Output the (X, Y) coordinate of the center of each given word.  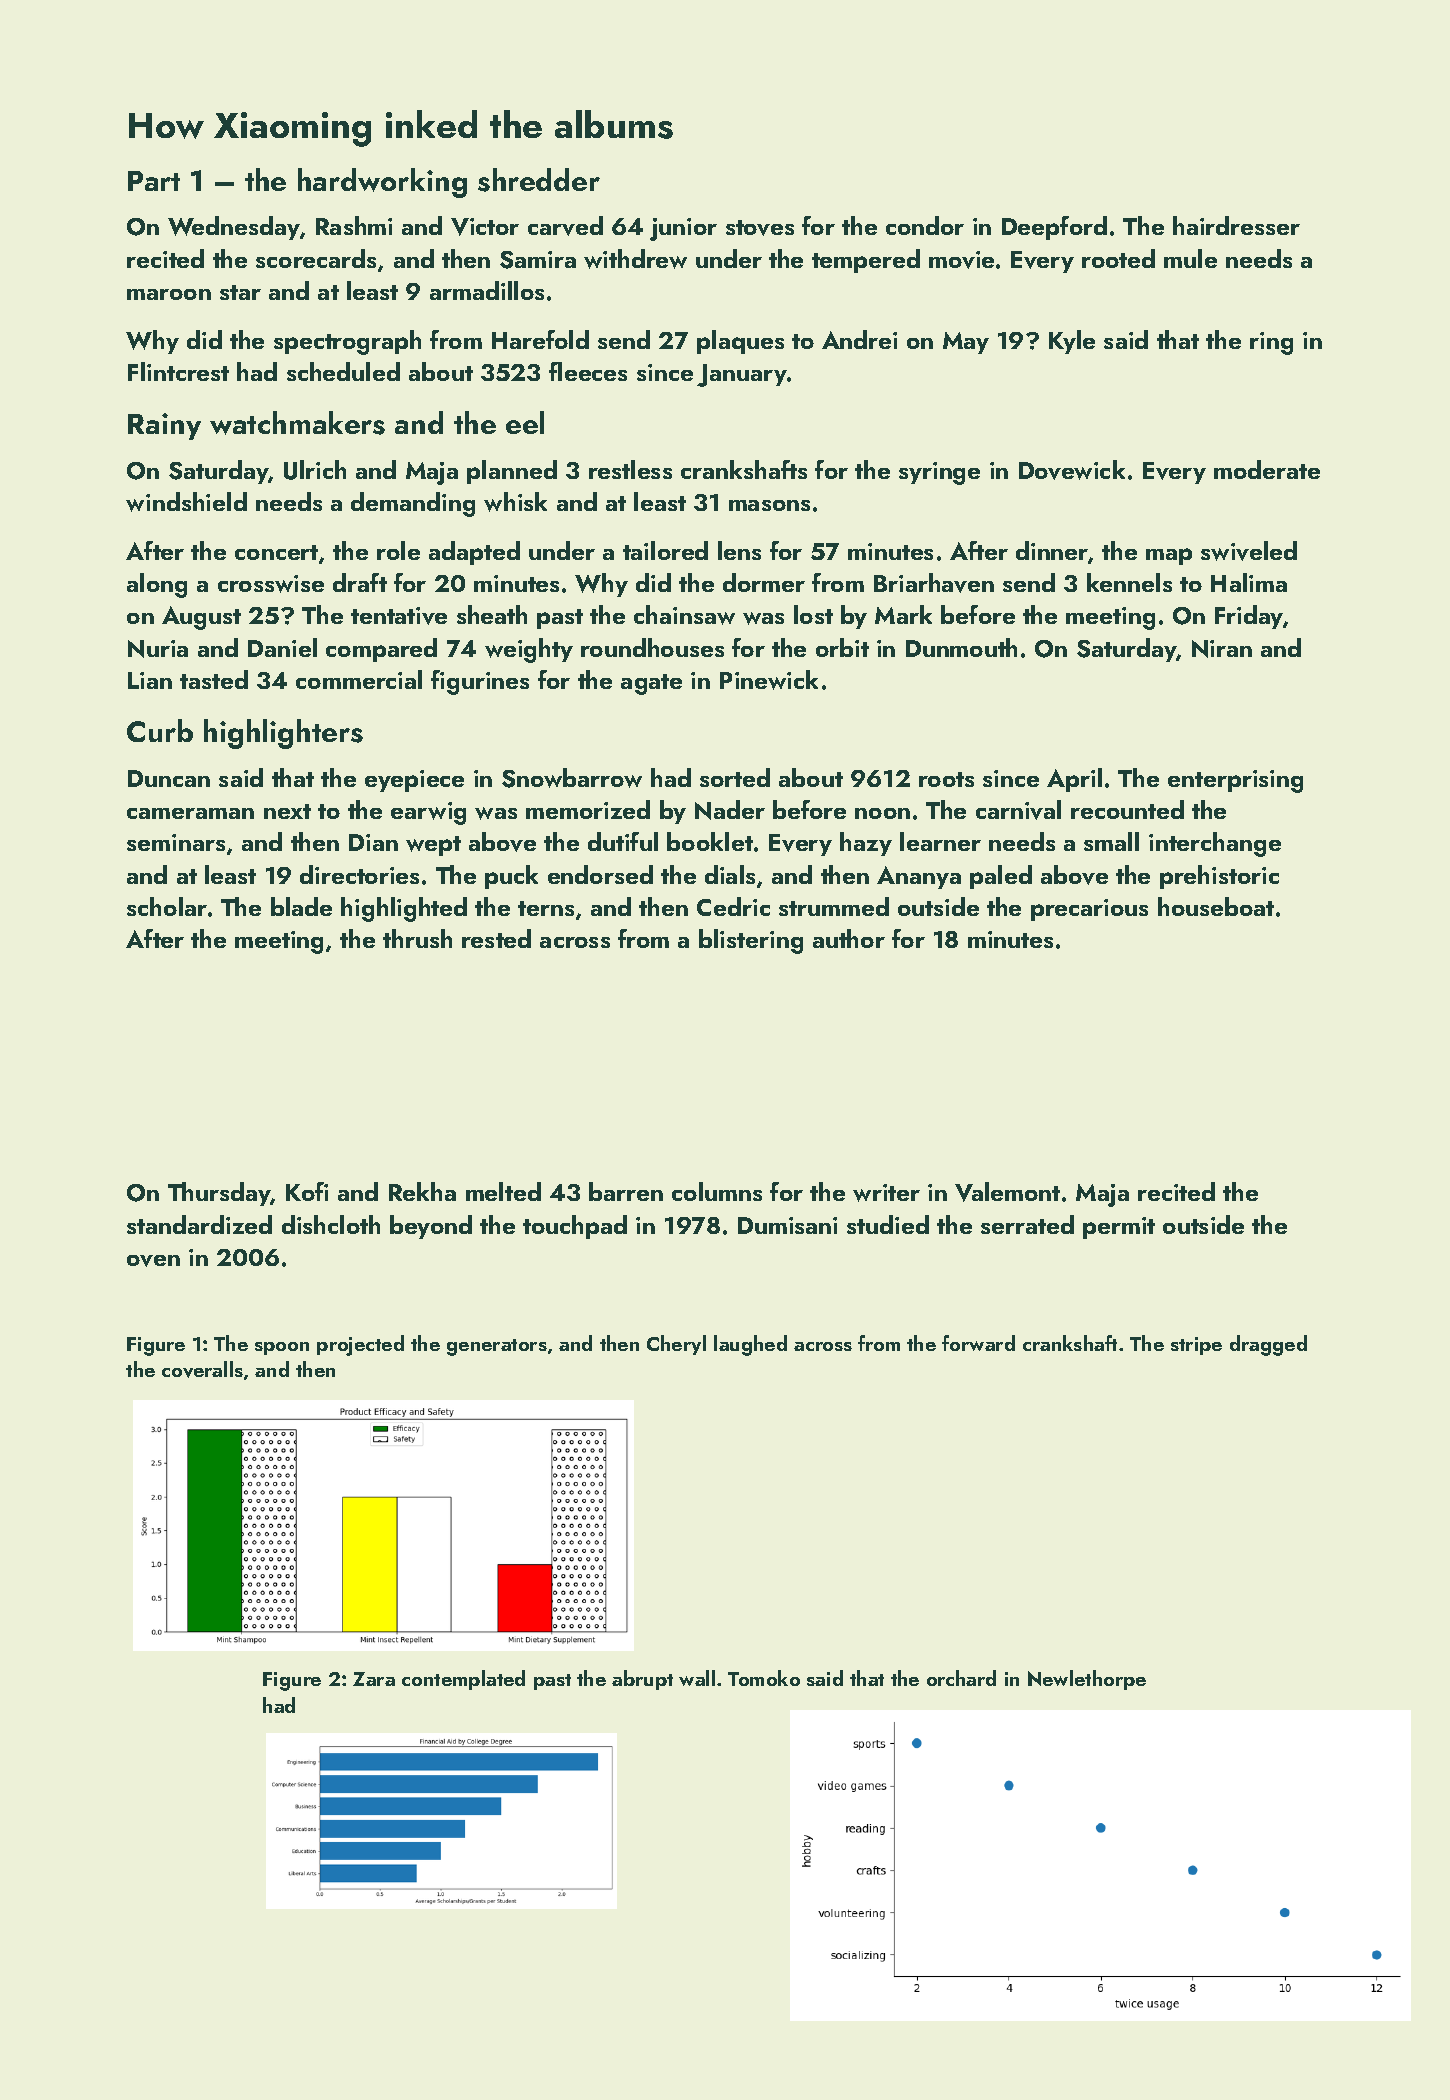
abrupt (642, 1680)
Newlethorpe (1087, 1680)
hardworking (382, 183)
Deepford (1054, 228)
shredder (539, 180)
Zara (374, 1679)
